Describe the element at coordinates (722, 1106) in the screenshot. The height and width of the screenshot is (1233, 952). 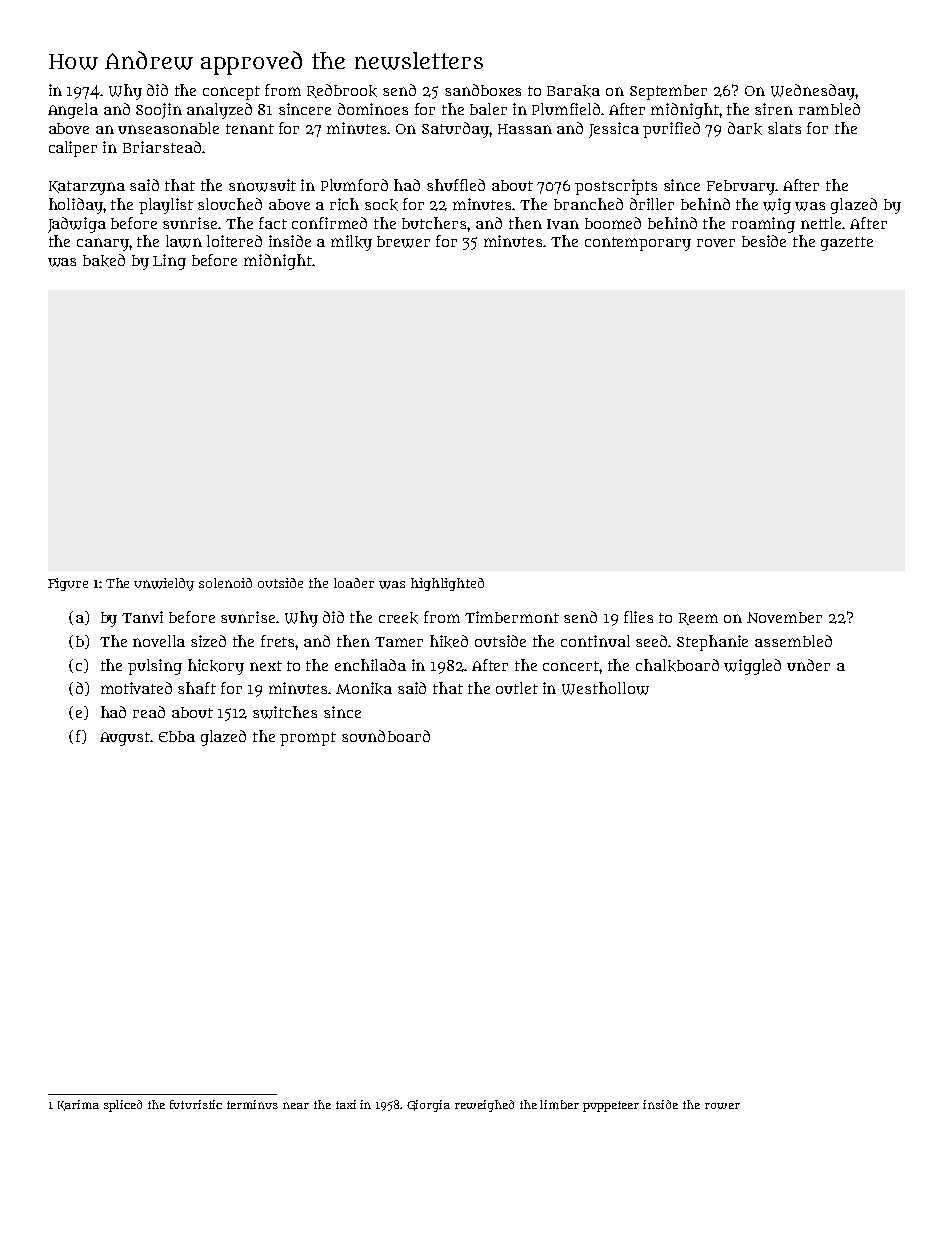
I see `rower` at that location.
